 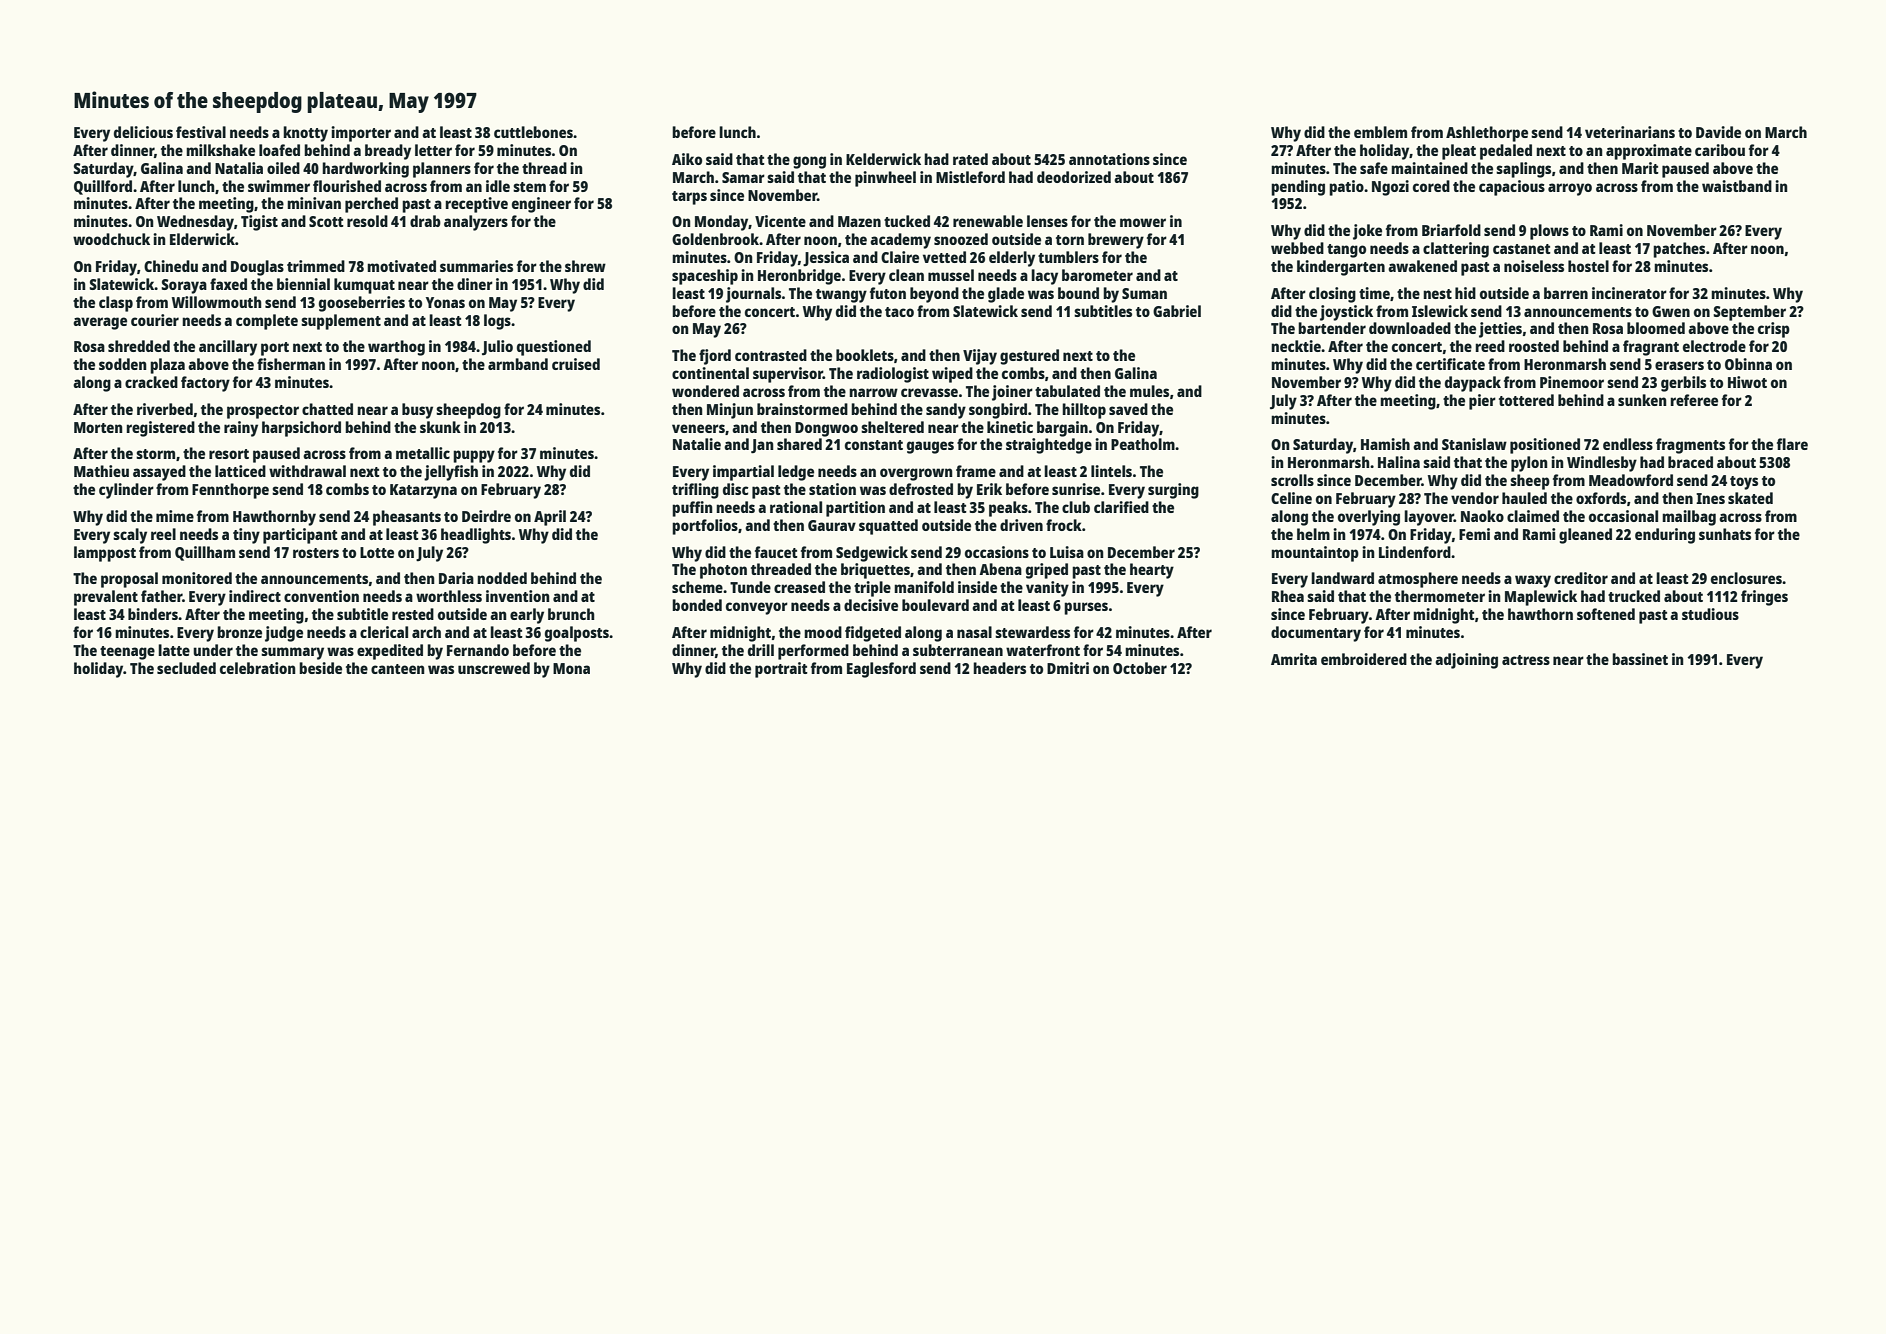 What do you see at coordinates (1097, 275) in the document?
I see `barometer` at bounding box center [1097, 275].
